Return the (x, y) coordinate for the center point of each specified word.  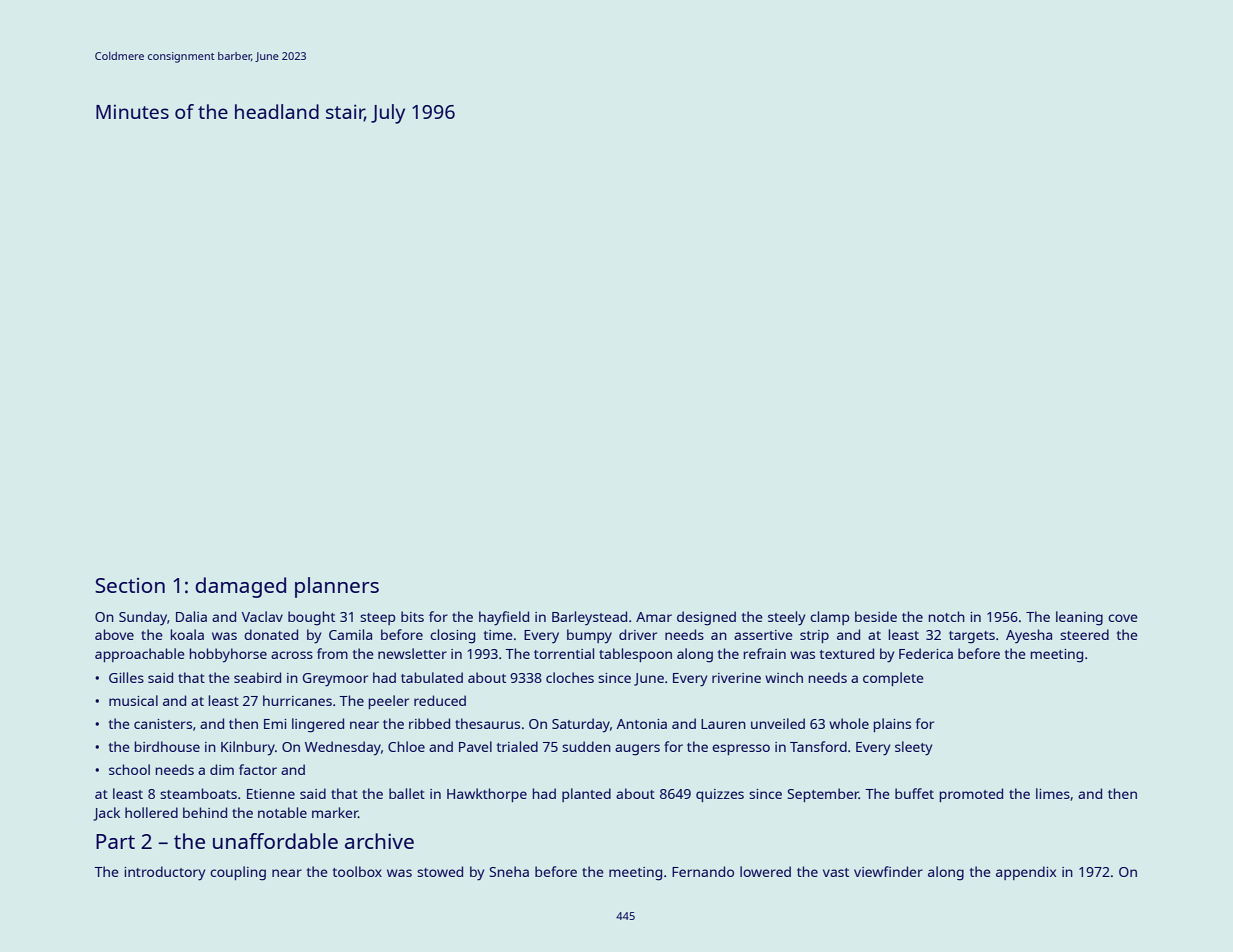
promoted (971, 795)
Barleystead (589, 618)
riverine (736, 678)
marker (335, 812)
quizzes (720, 795)
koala (187, 634)
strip (814, 636)
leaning (1079, 618)
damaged (240, 587)
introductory (164, 873)
